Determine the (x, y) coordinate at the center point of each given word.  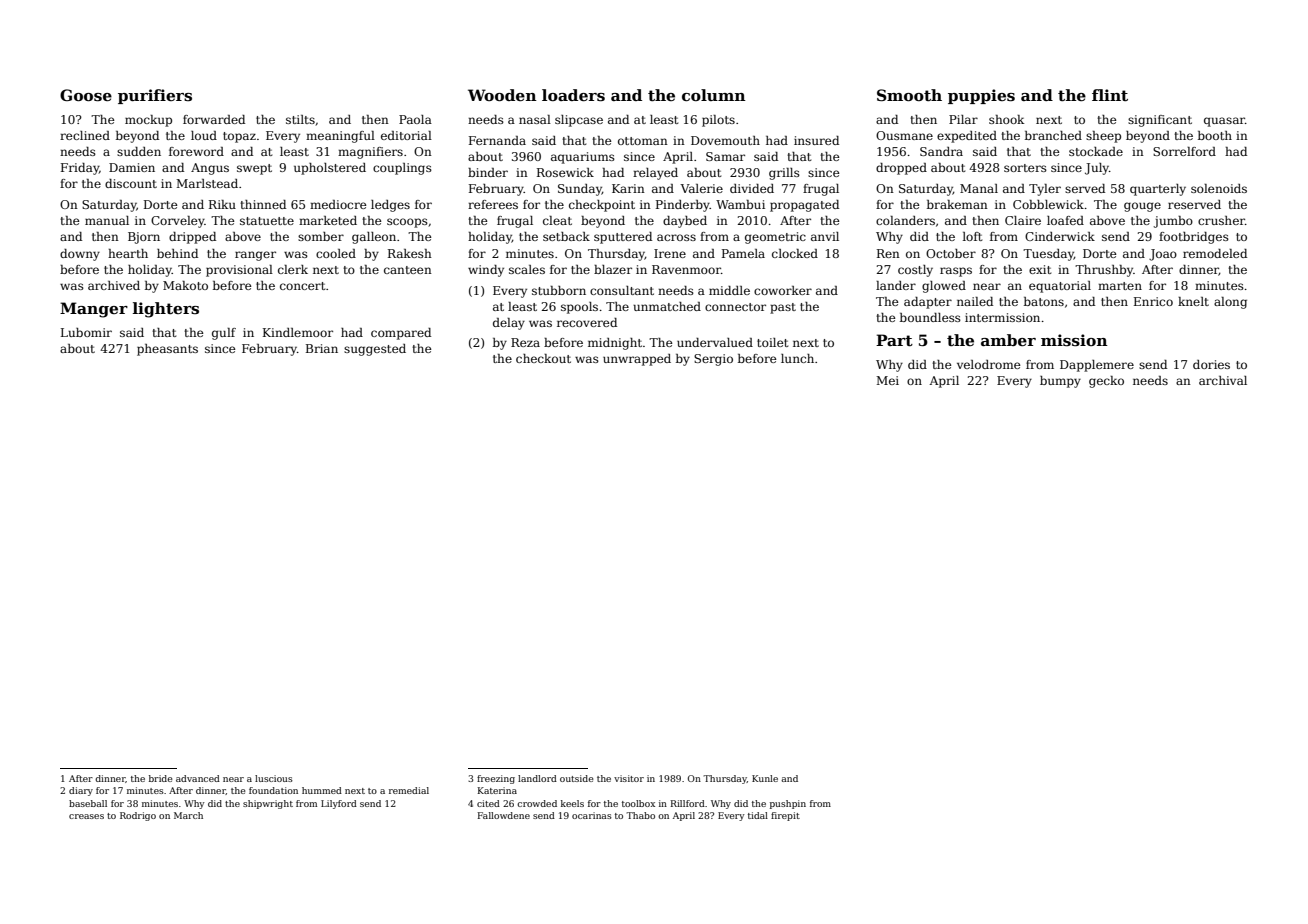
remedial (409, 790)
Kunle (765, 778)
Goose (86, 95)
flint (1110, 95)
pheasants (167, 350)
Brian (322, 348)
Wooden (502, 95)
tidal (758, 815)
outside (576, 778)
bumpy (1060, 382)
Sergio (713, 360)
